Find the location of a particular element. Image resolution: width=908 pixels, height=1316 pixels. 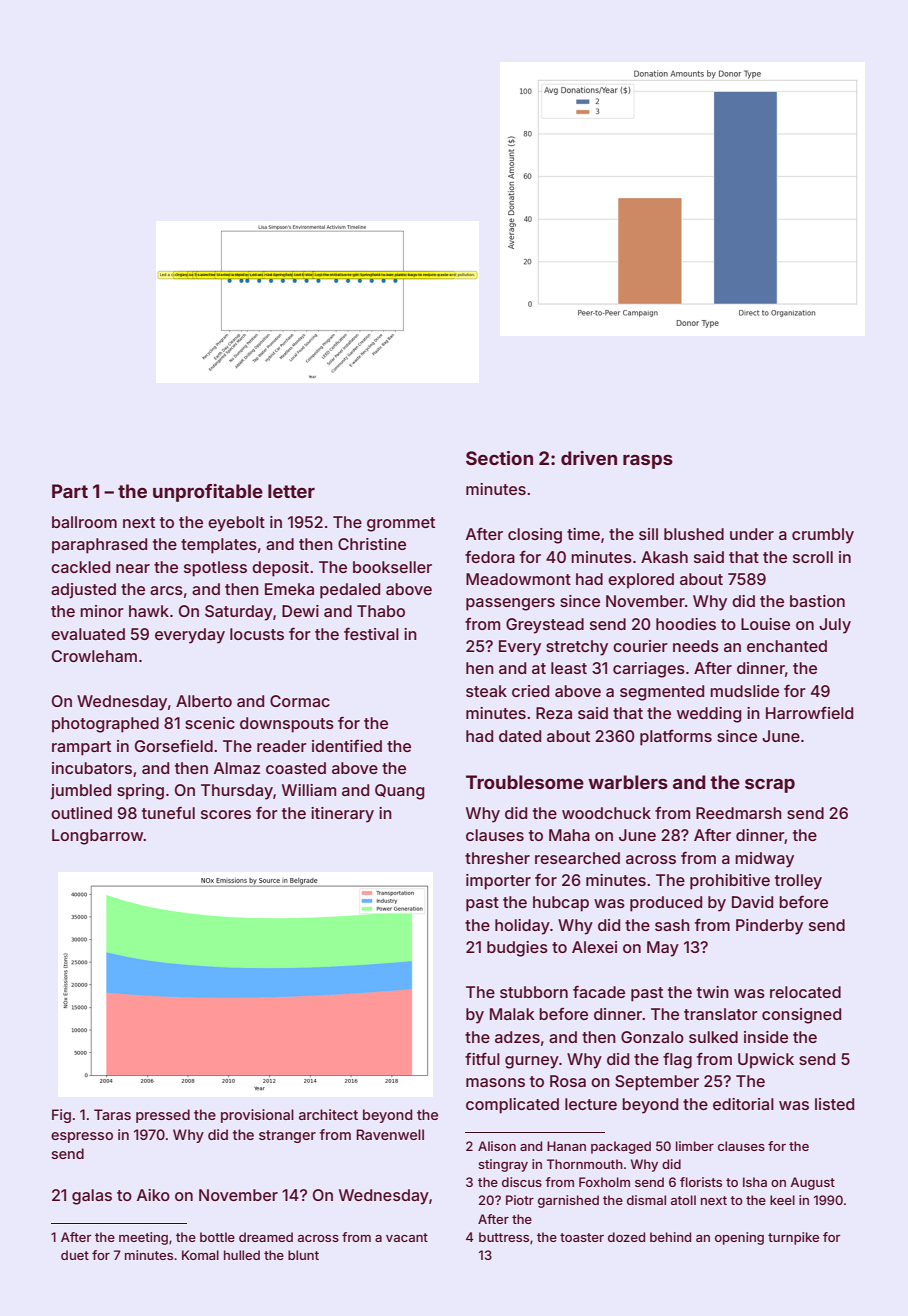

Section is located at coordinates (499, 458).
